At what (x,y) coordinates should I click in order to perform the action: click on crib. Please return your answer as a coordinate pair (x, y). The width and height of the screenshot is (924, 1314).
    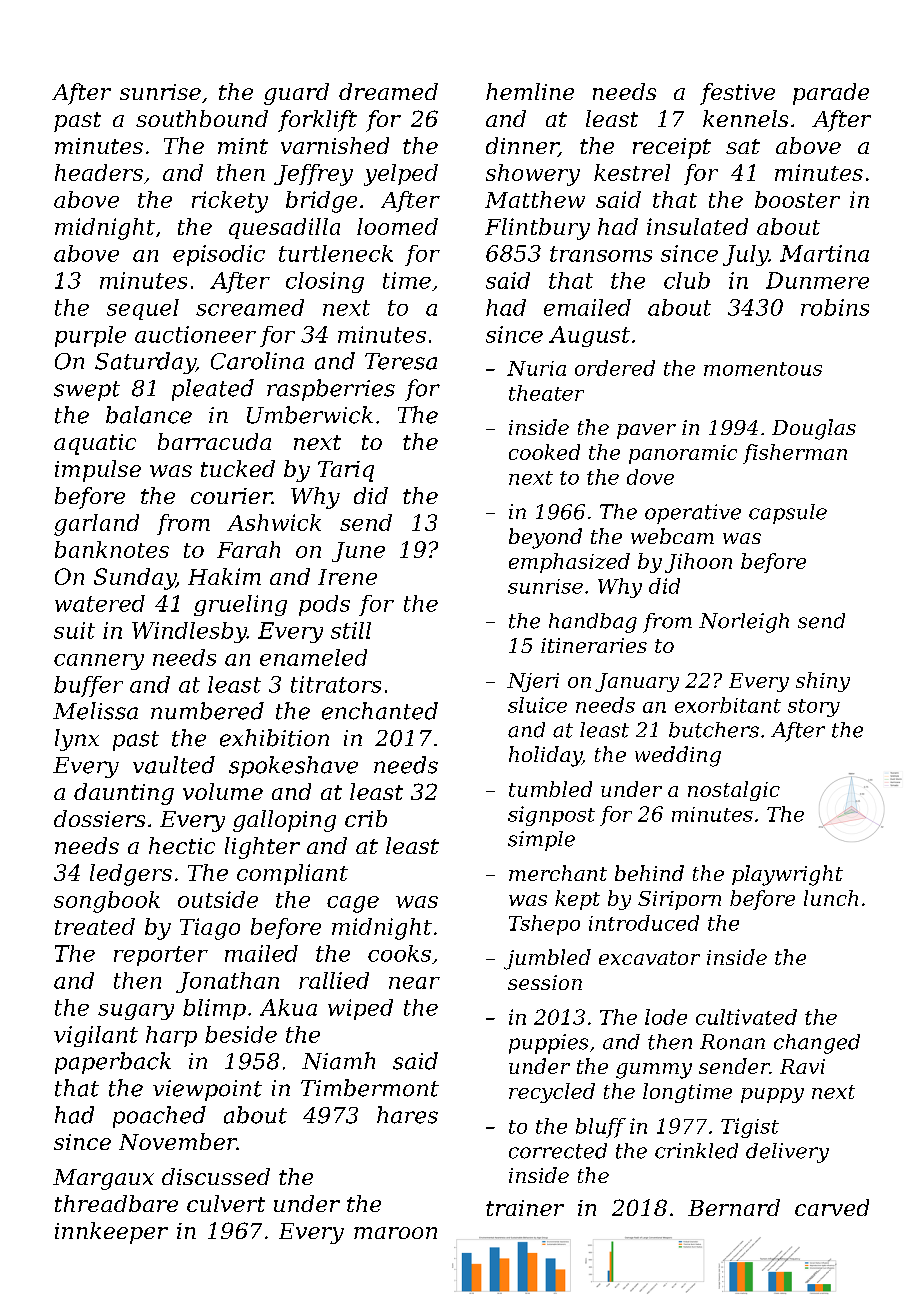
    Looking at the image, I should click on (366, 818).
